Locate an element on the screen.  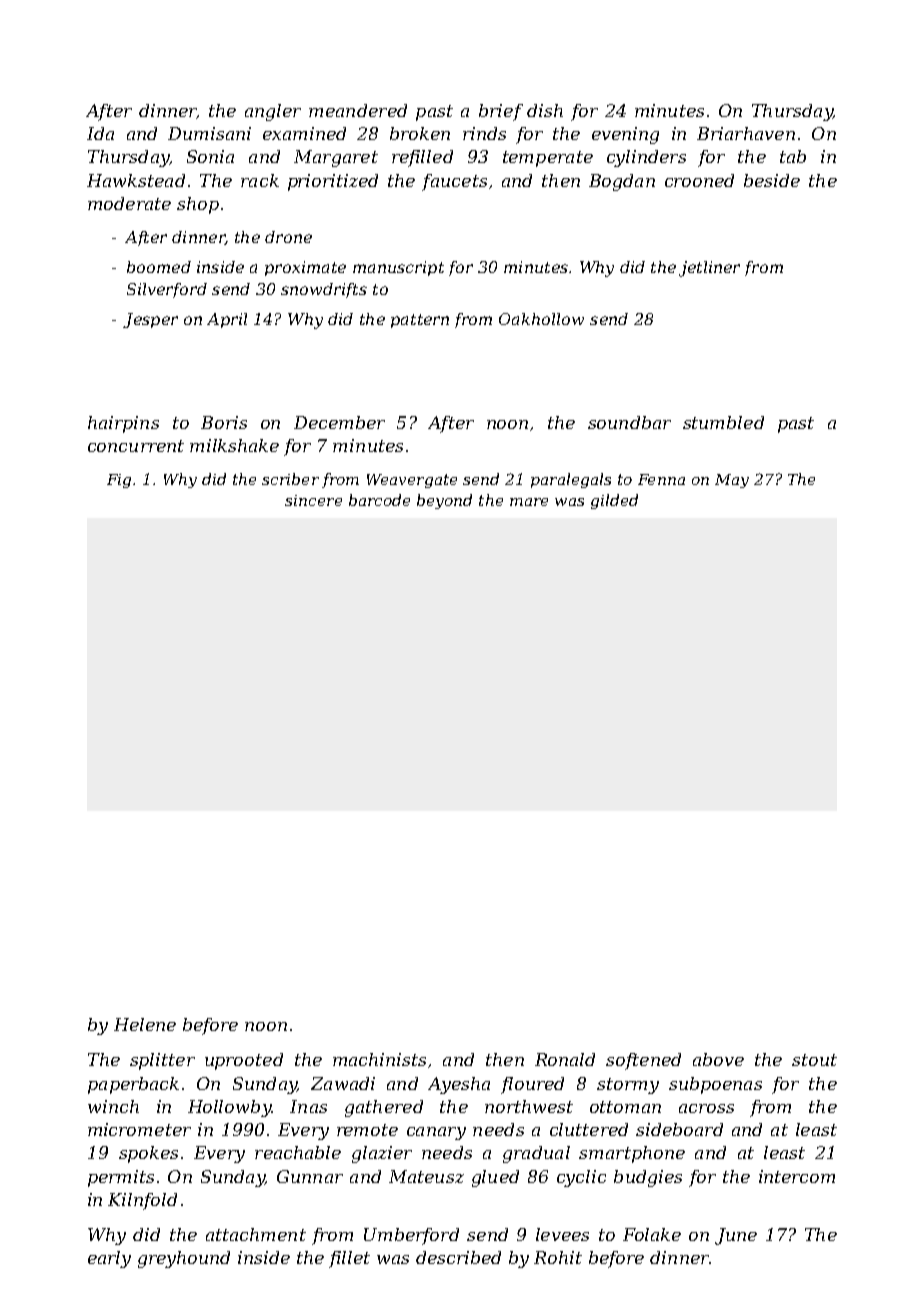
dish is located at coordinates (545, 110).
